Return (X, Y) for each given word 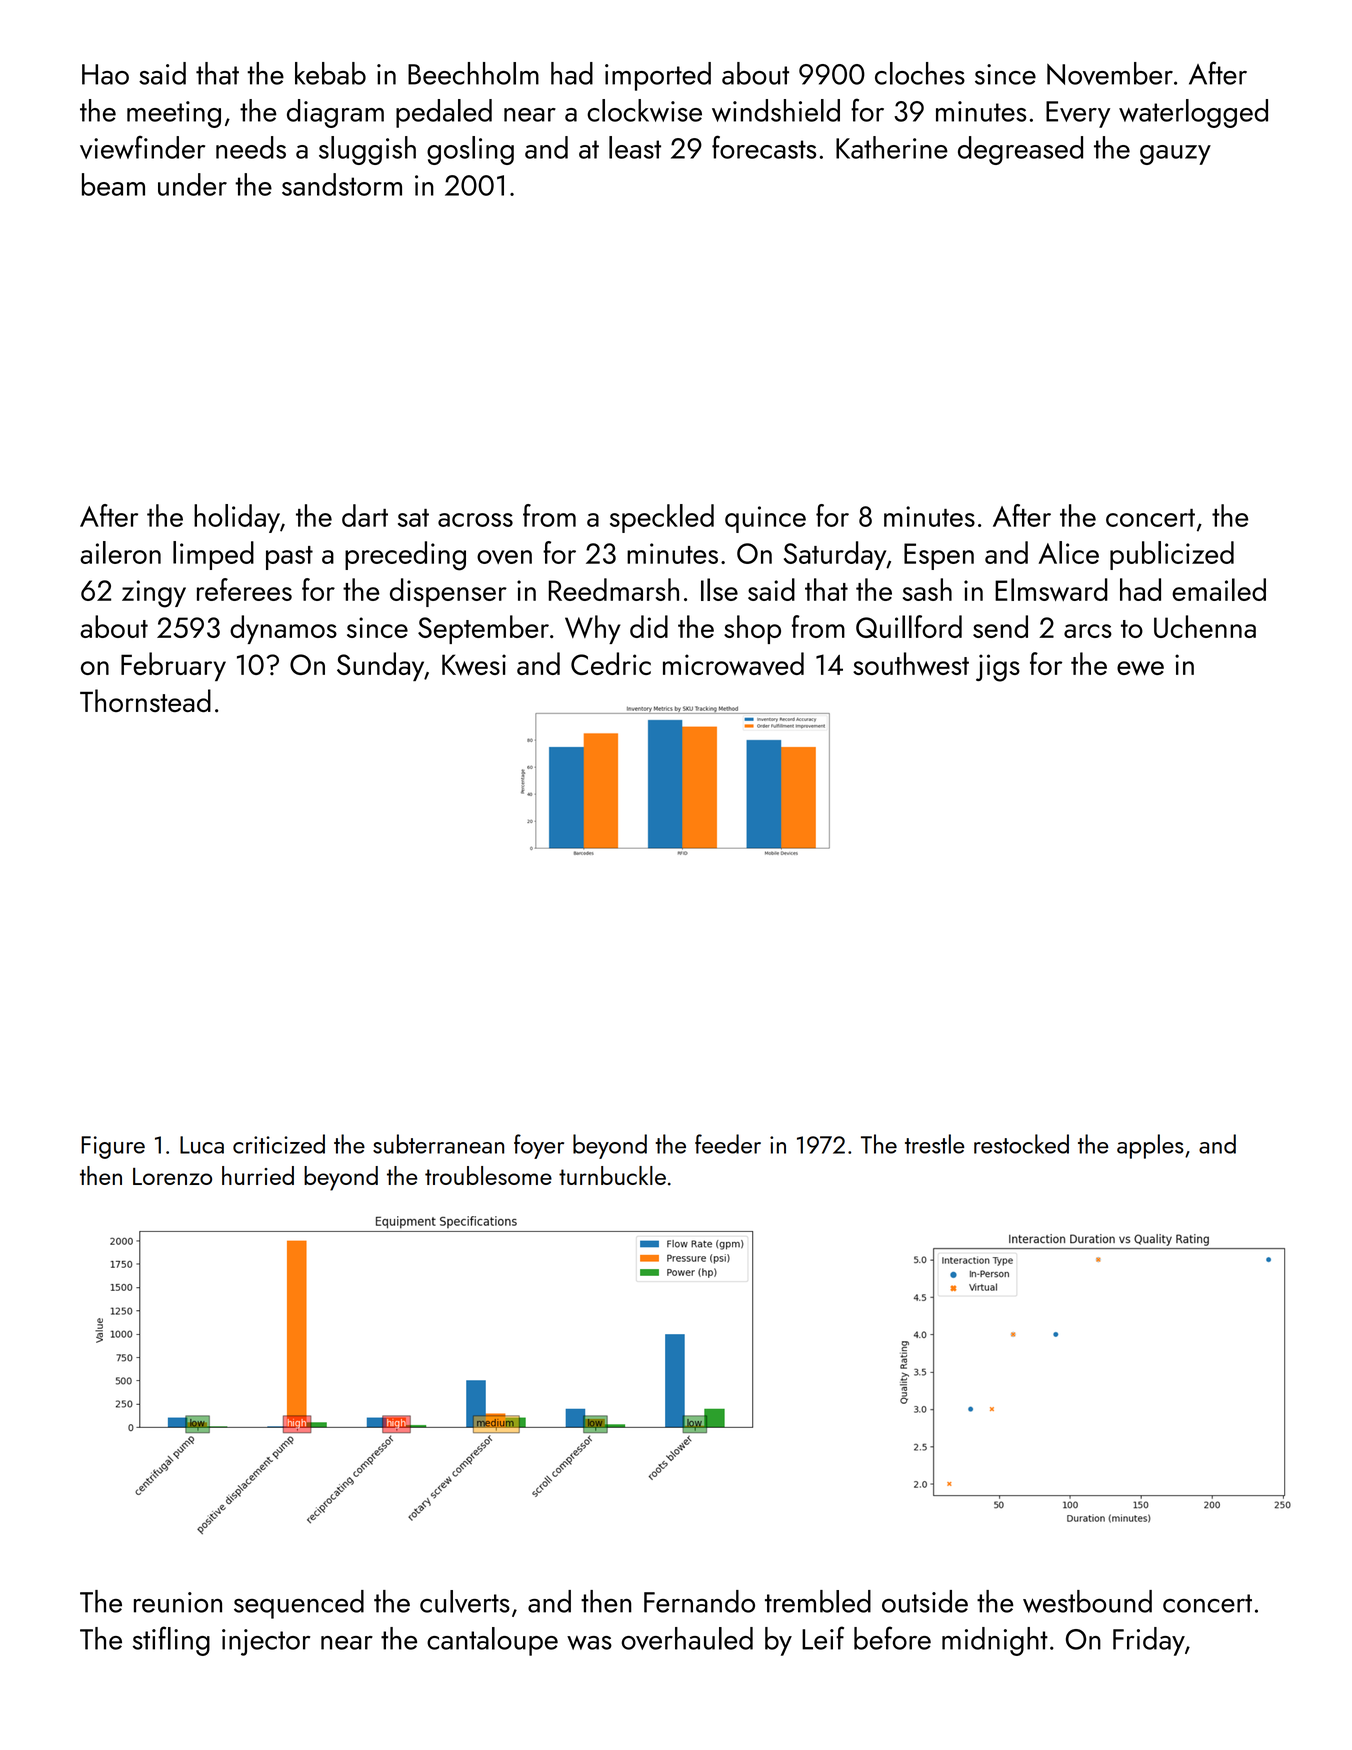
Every (1078, 114)
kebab (330, 73)
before (892, 1638)
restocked (1021, 1144)
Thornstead (145, 700)
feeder (728, 1144)
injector (266, 1642)
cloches (920, 73)
